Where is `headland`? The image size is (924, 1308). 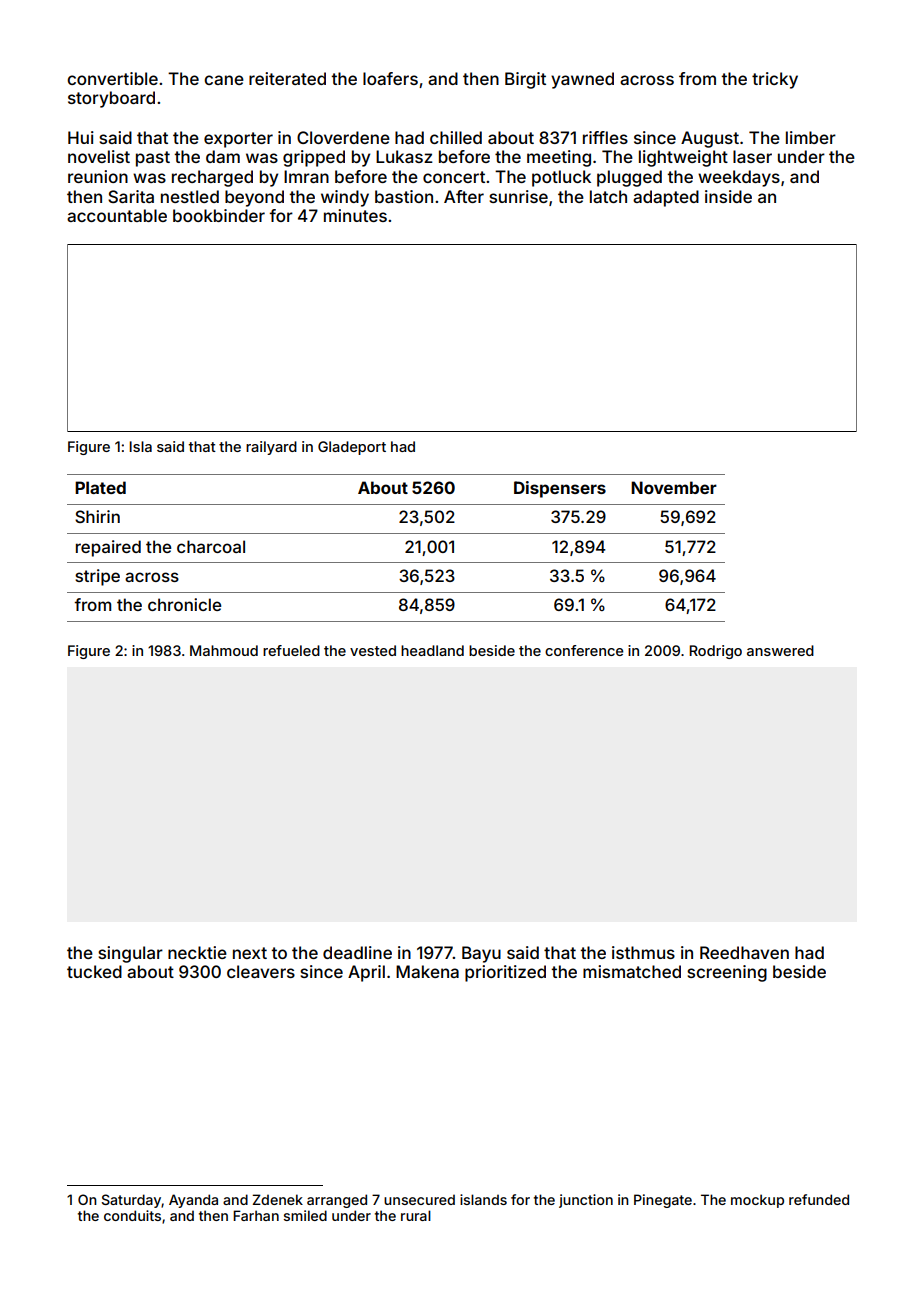
headland is located at coordinates (432, 650).
